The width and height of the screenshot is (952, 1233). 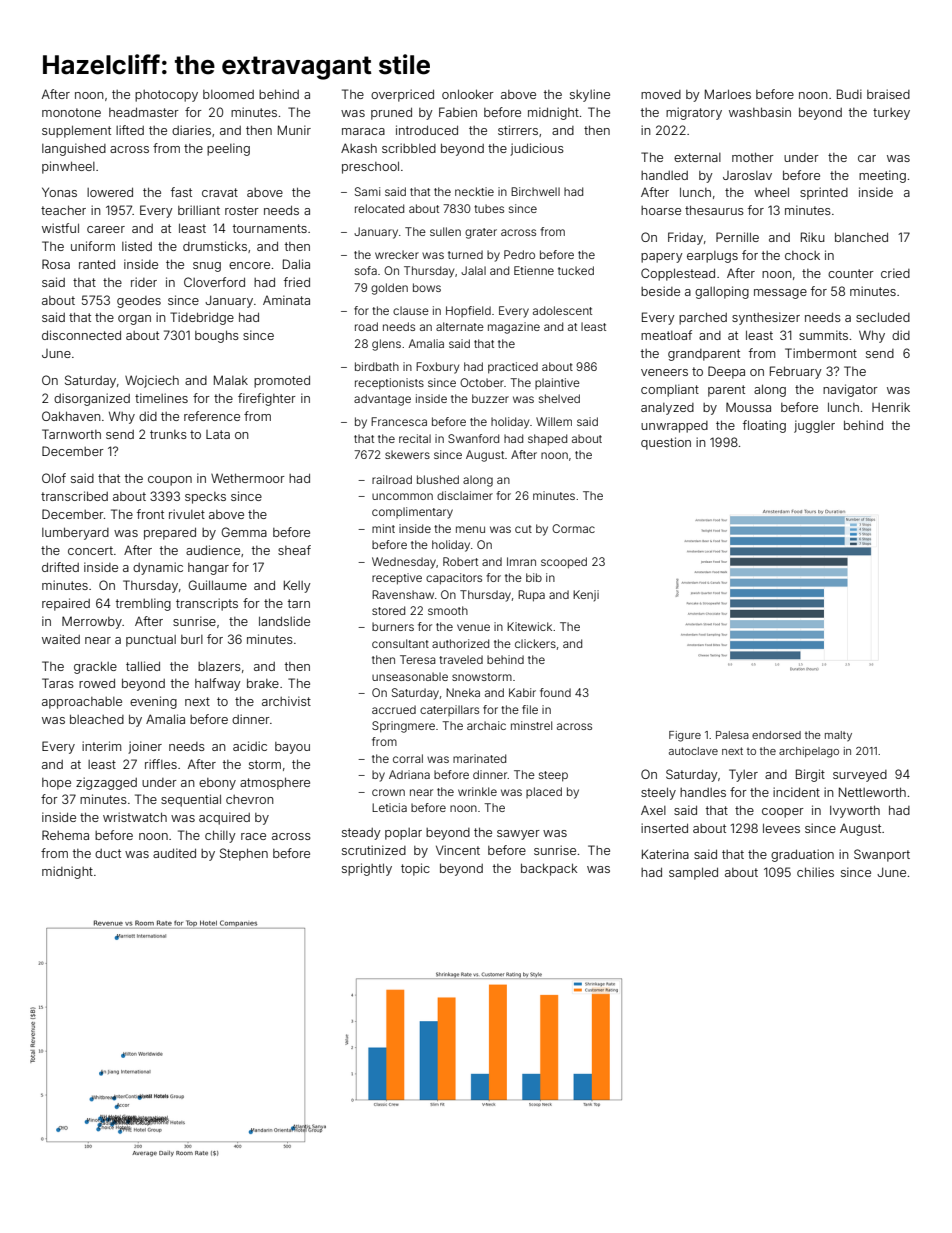 What do you see at coordinates (108, 853) in the screenshot?
I see `duct` at bounding box center [108, 853].
